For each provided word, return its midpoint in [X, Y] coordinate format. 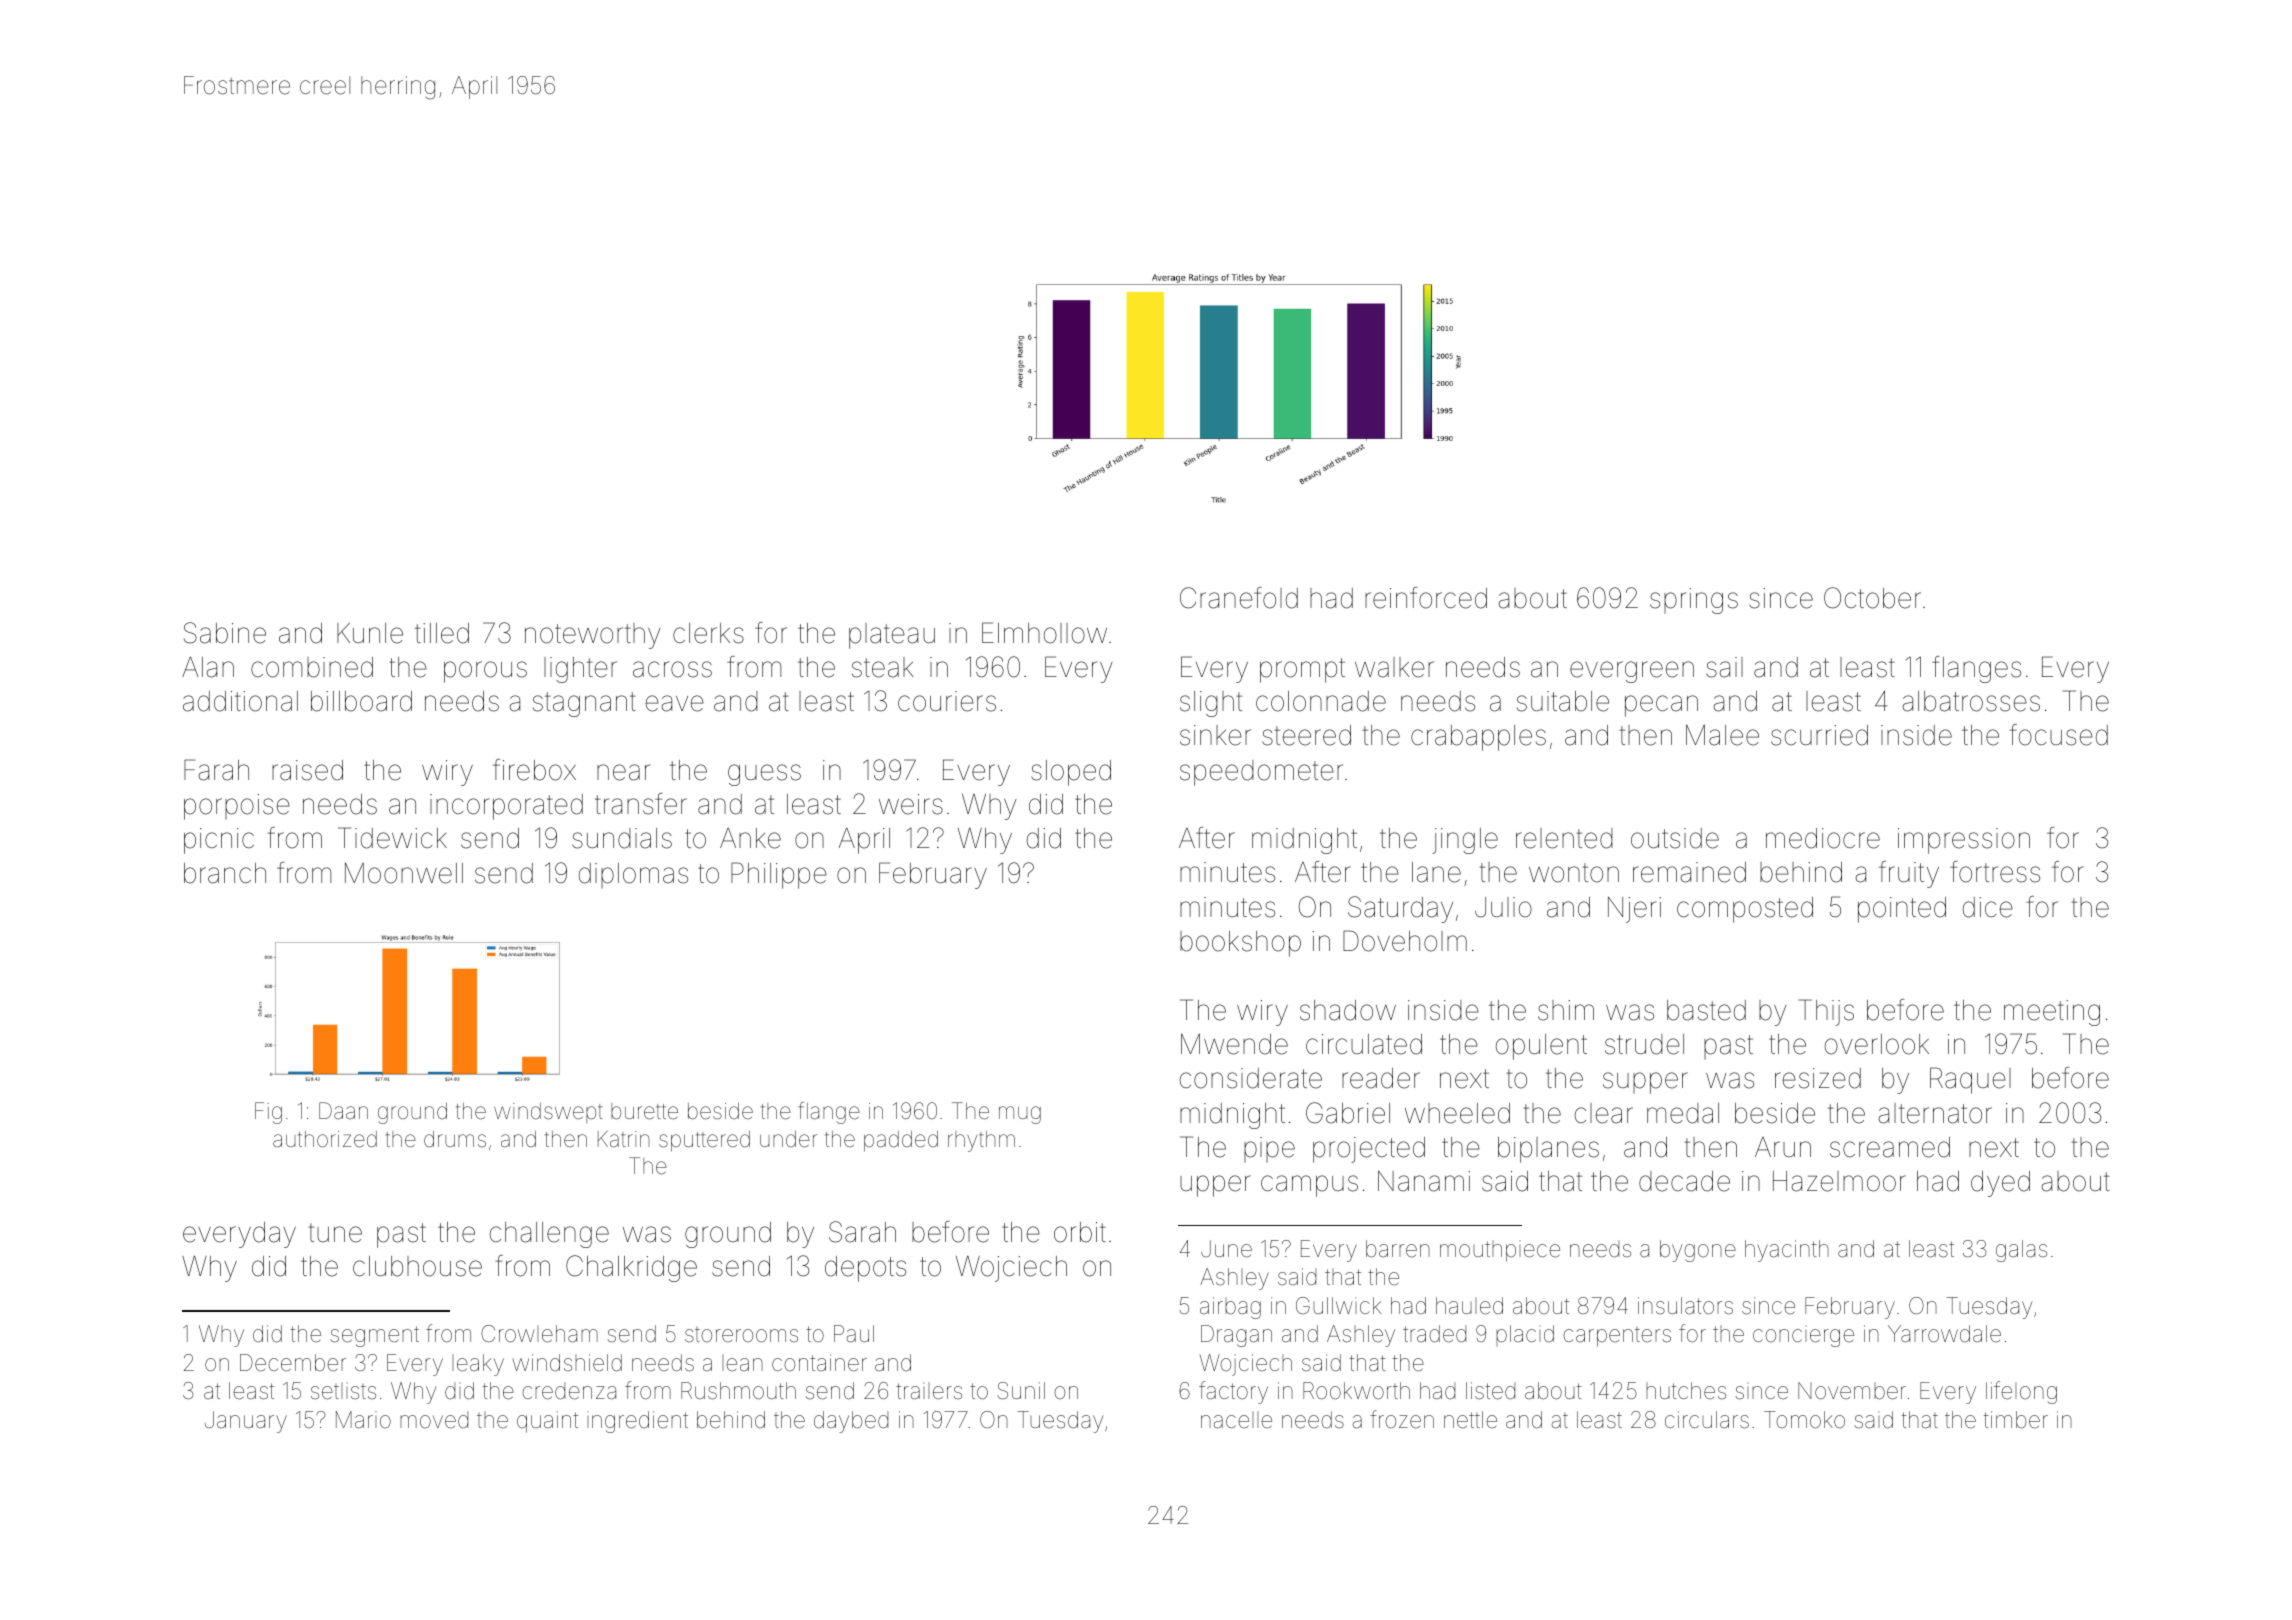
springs [1694, 601]
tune [335, 1233]
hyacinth [1787, 1251]
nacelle [1236, 1420]
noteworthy [593, 636]
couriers [947, 701]
